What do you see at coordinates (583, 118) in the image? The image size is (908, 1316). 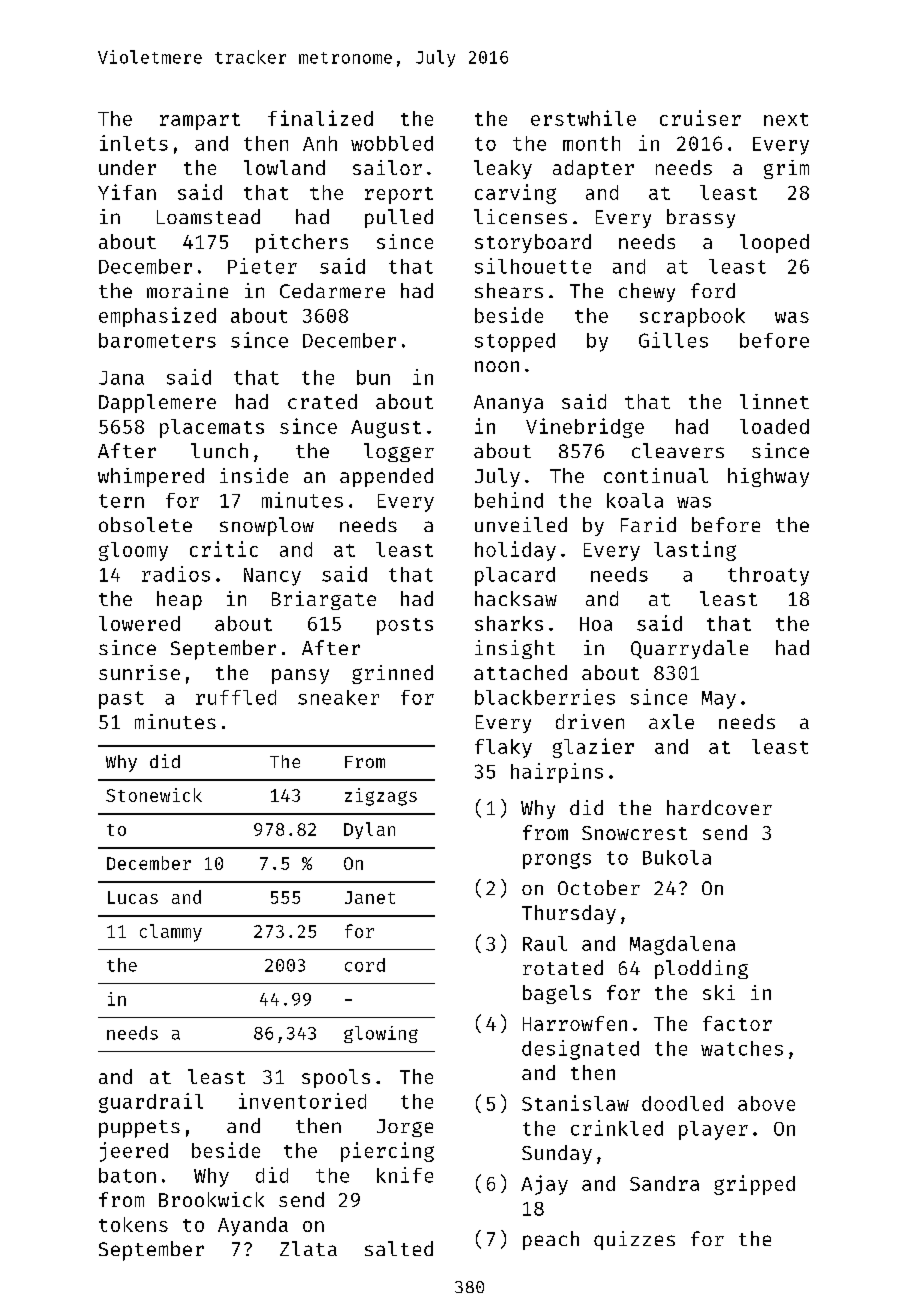 I see `erstwhile` at bounding box center [583, 118].
